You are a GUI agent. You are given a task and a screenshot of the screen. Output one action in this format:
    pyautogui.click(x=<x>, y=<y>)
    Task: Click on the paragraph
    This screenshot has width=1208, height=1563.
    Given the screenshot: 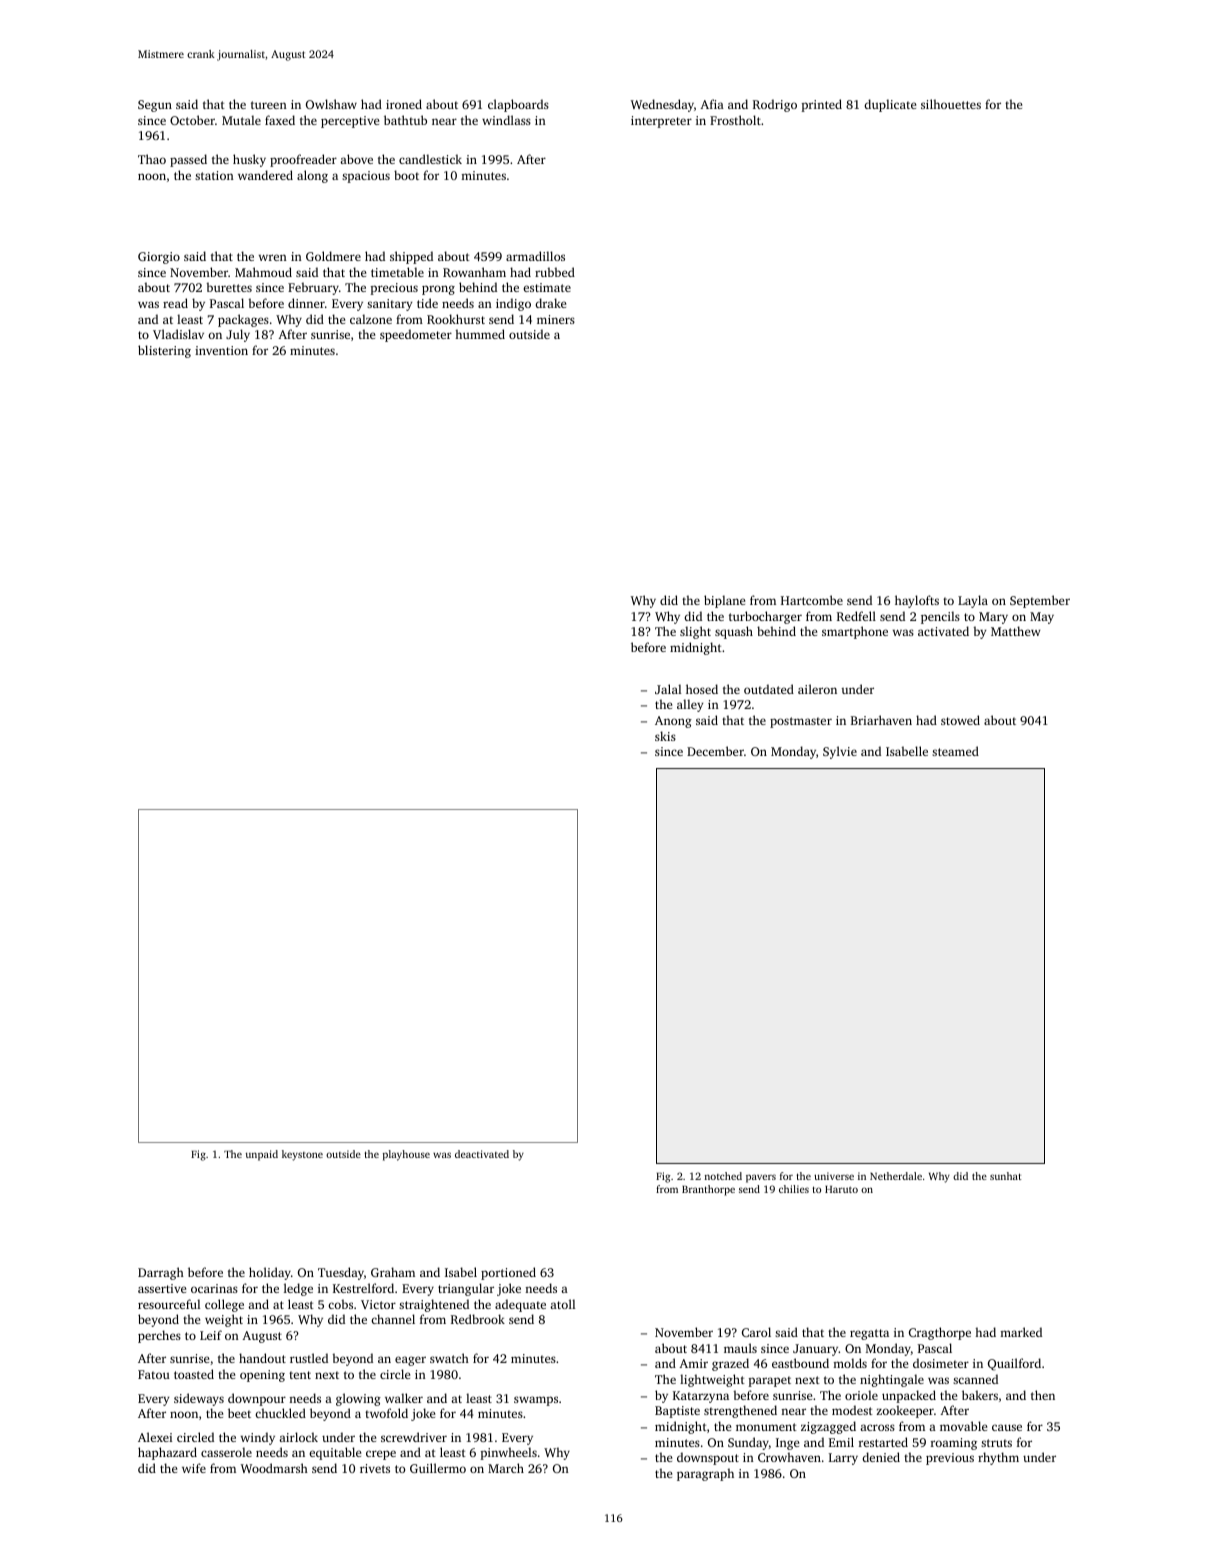 What is the action you would take?
    pyautogui.click(x=705, y=1474)
